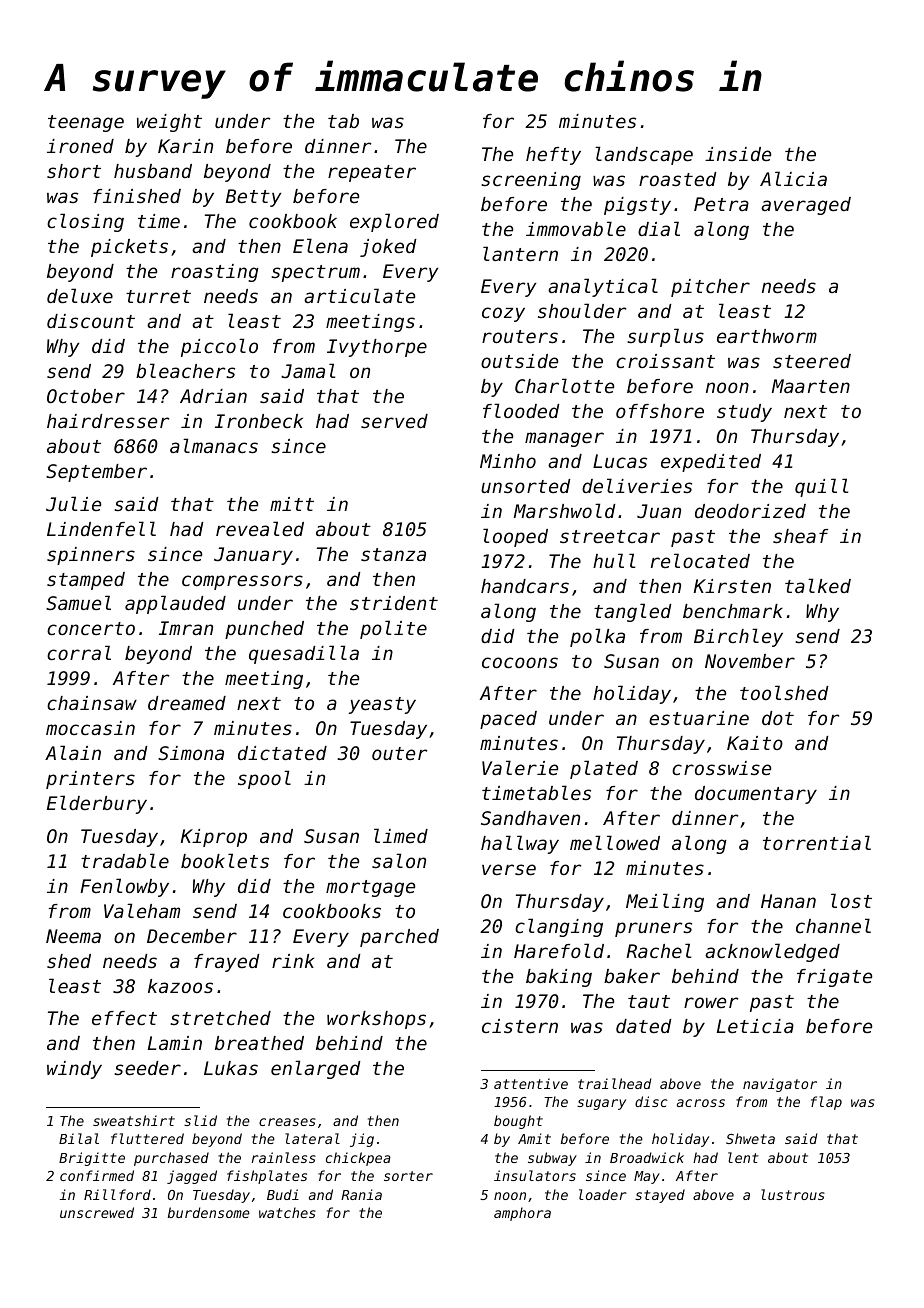 The image size is (924, 1308). I want to click on seeder, so click(147, 1068).
